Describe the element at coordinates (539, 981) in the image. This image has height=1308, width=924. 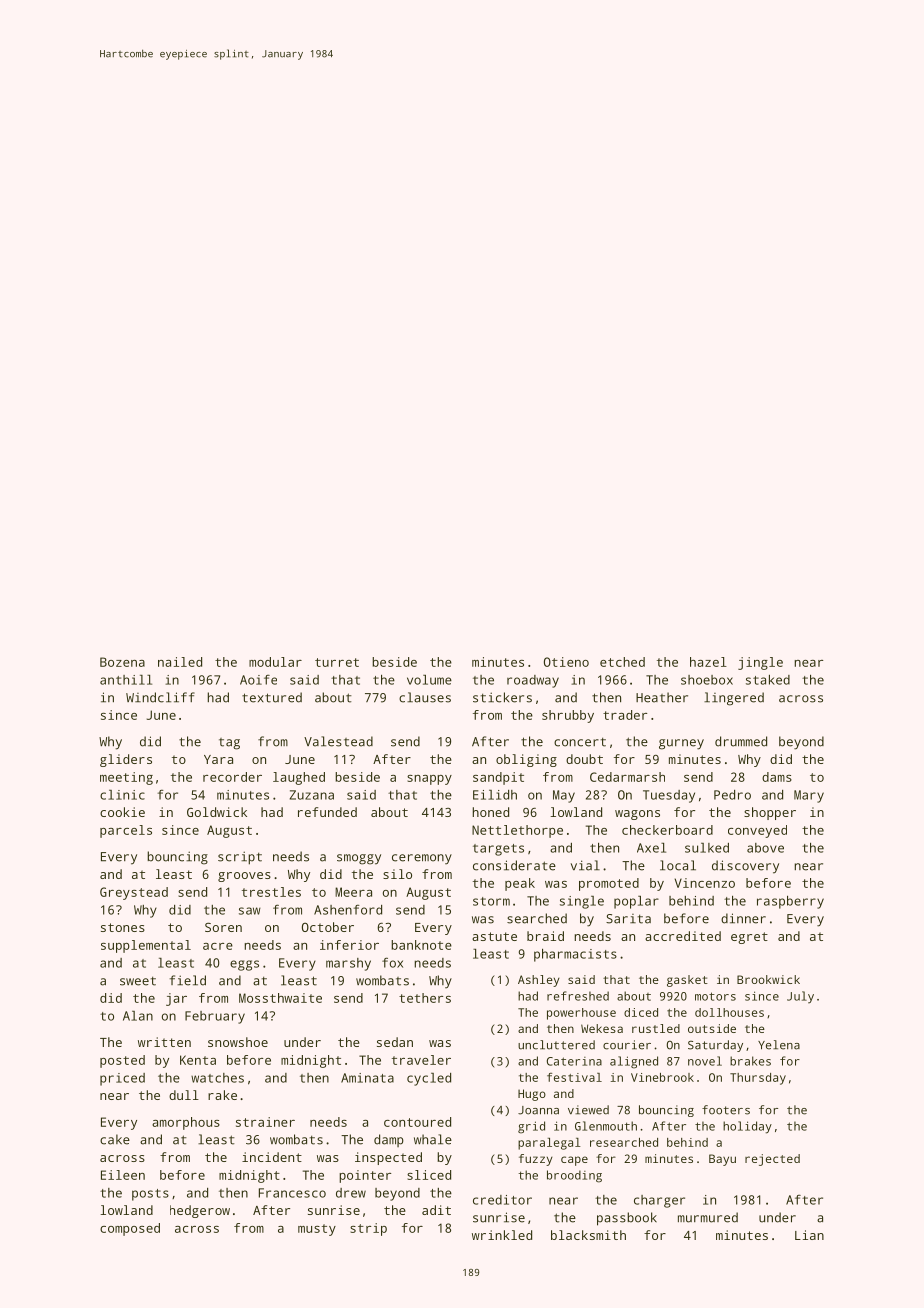
I see `Ashley` at that location.
